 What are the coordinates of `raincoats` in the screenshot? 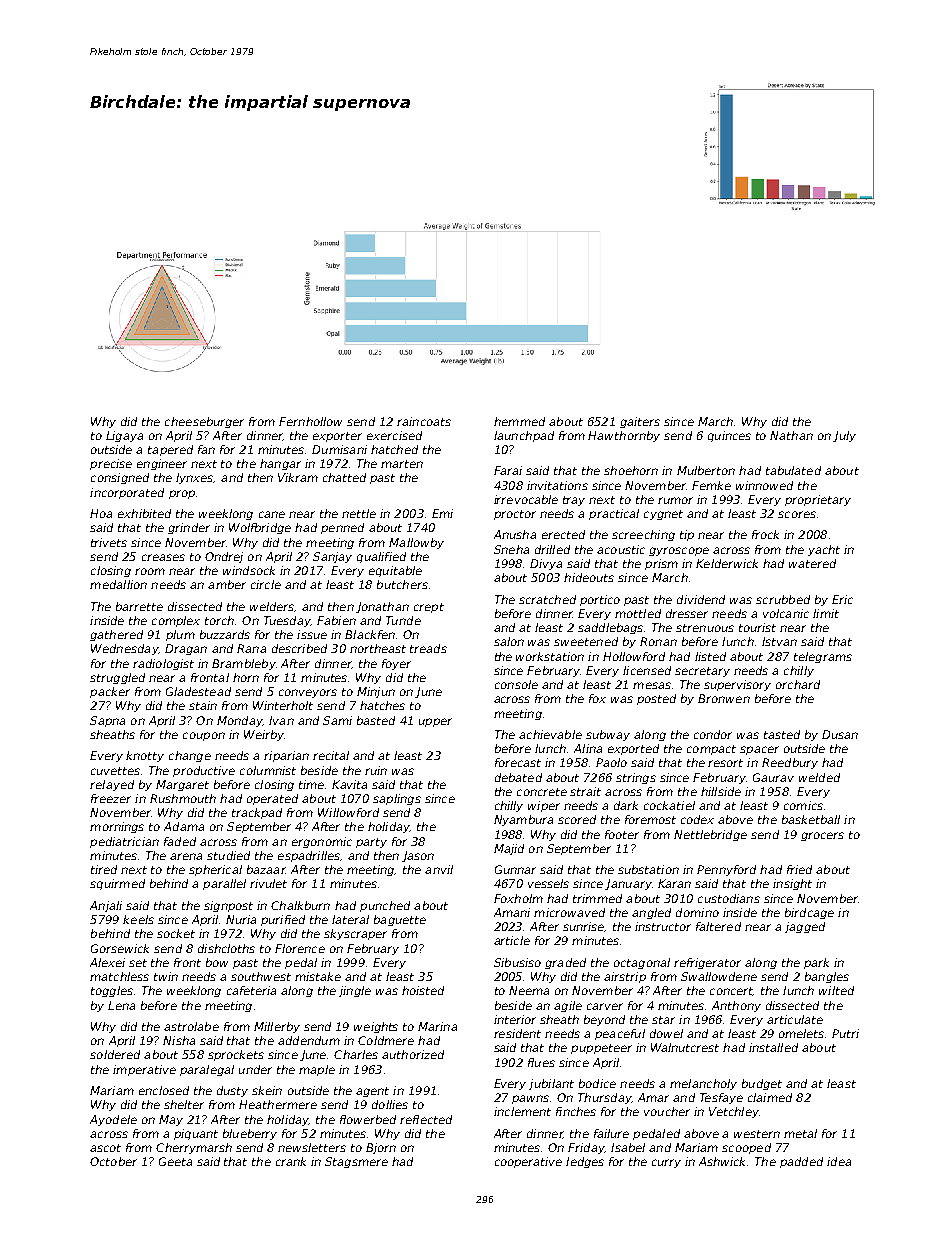 It's located at (424, 421).
